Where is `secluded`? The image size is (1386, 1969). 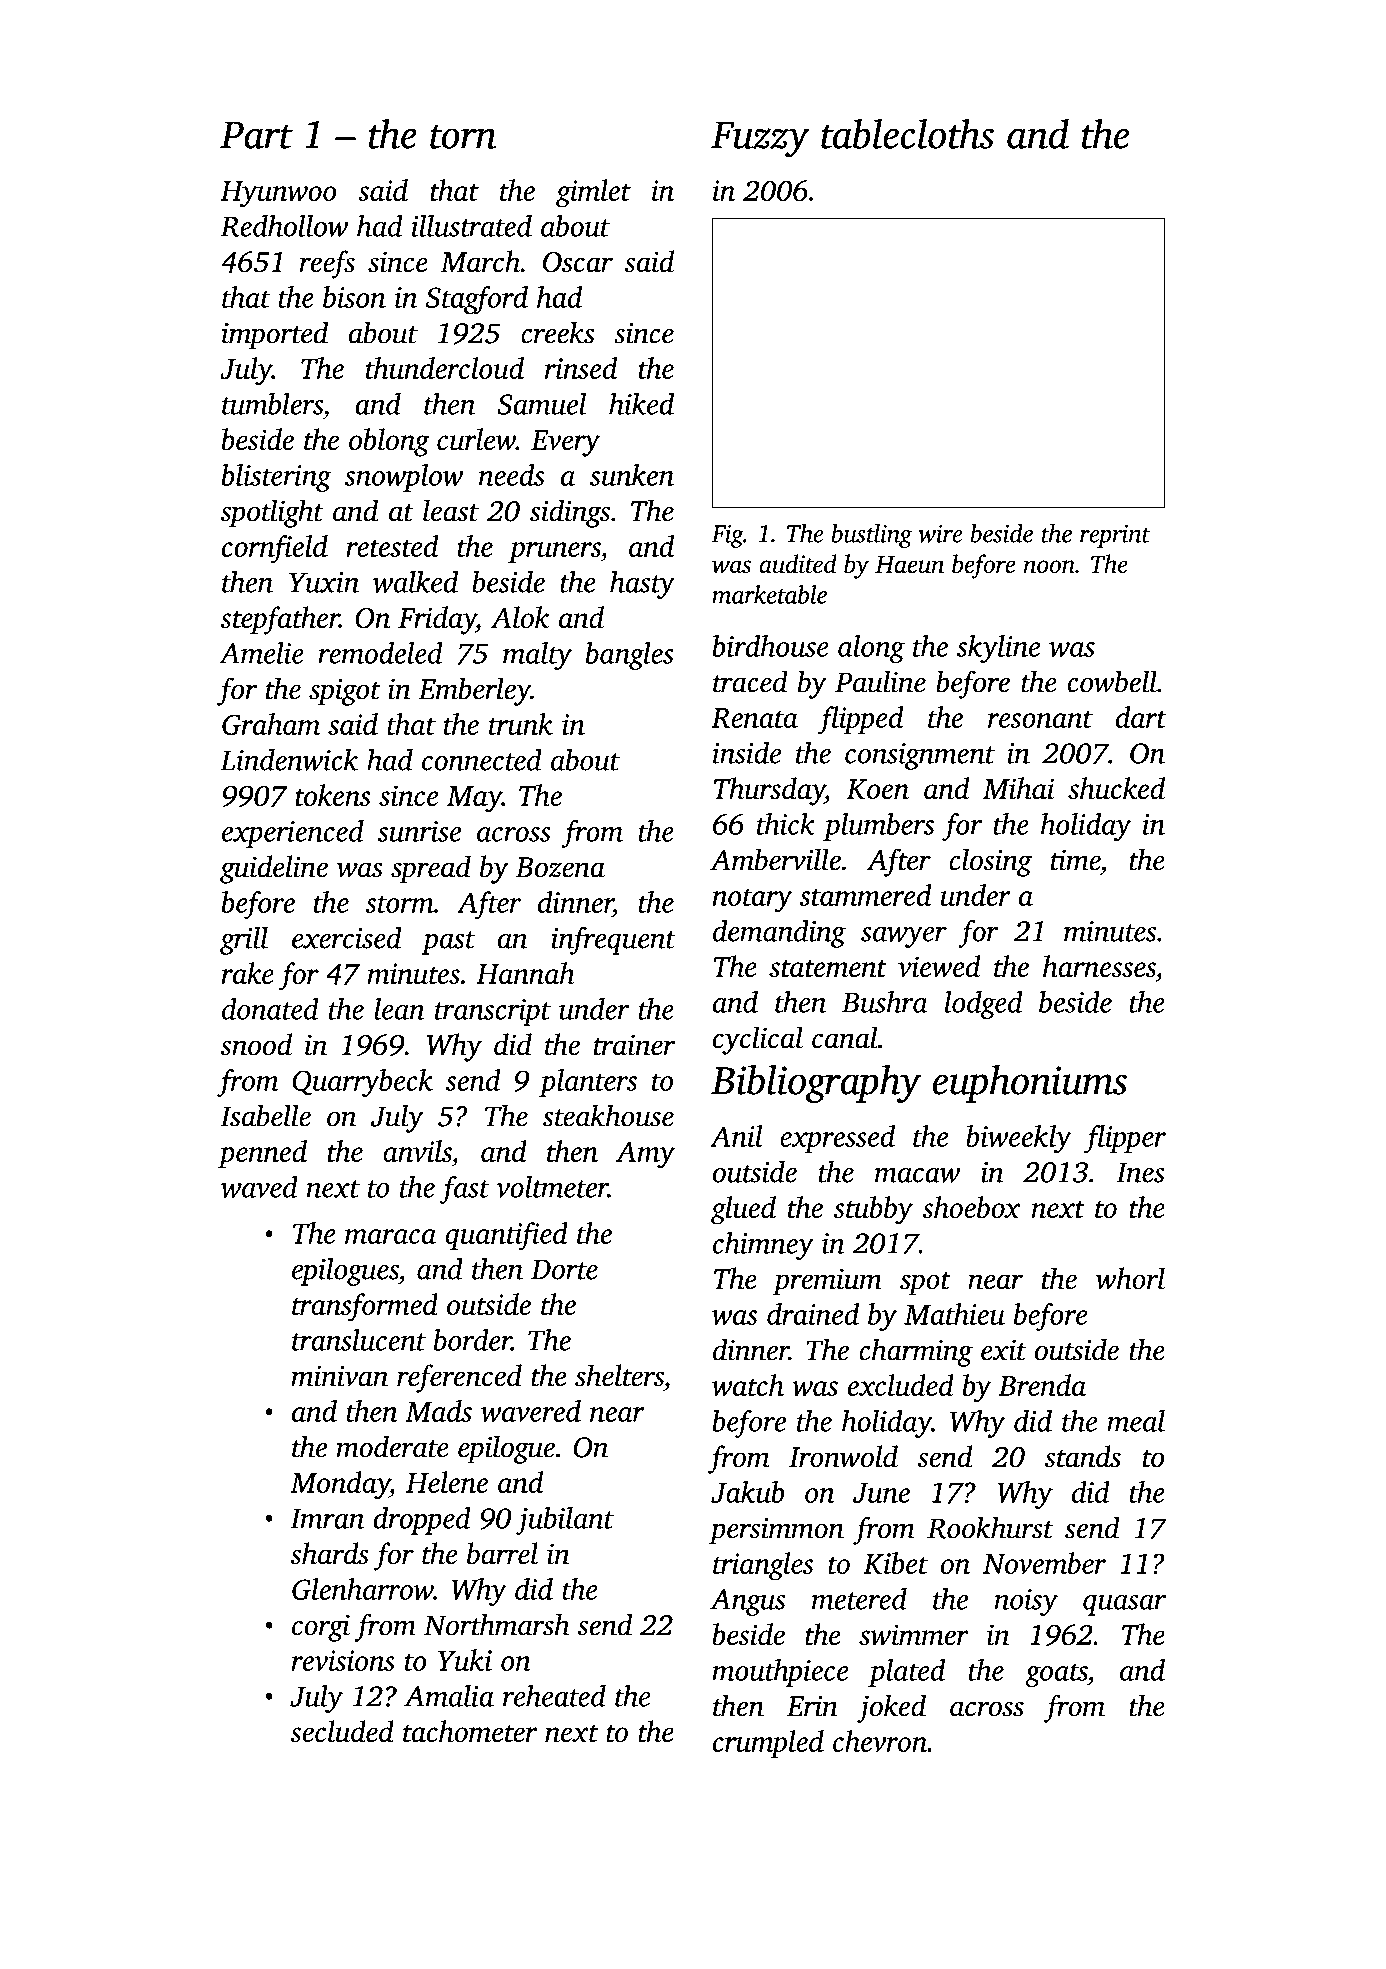 secluded is located at coordinates (342, 1731).
